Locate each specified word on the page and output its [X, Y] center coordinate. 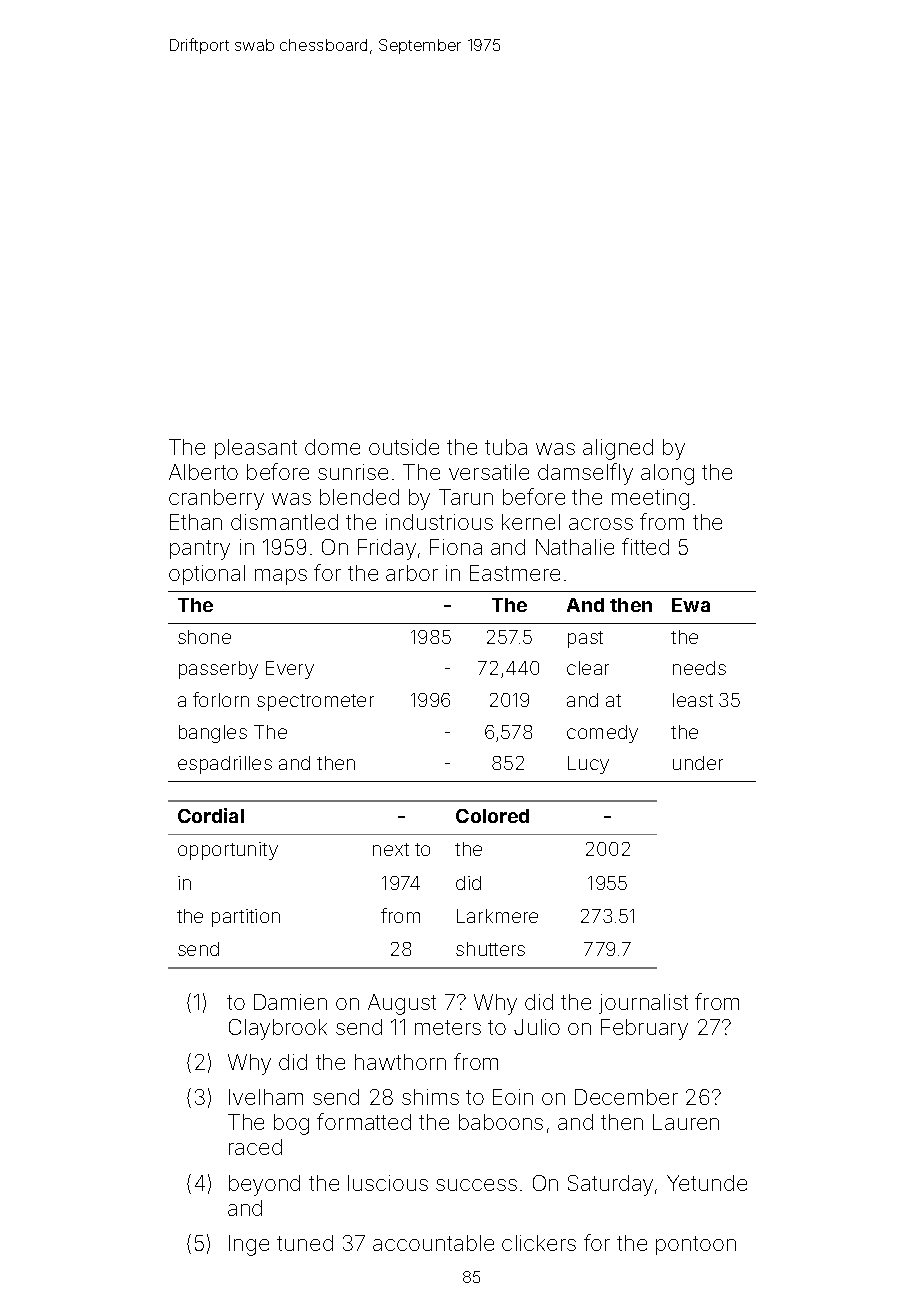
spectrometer [315, 702]
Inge [249, 1245]
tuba [506, 447]
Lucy [588, 765]
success [476, 1185]
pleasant [256, 449]
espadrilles [225, 765]
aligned [618, 449]
